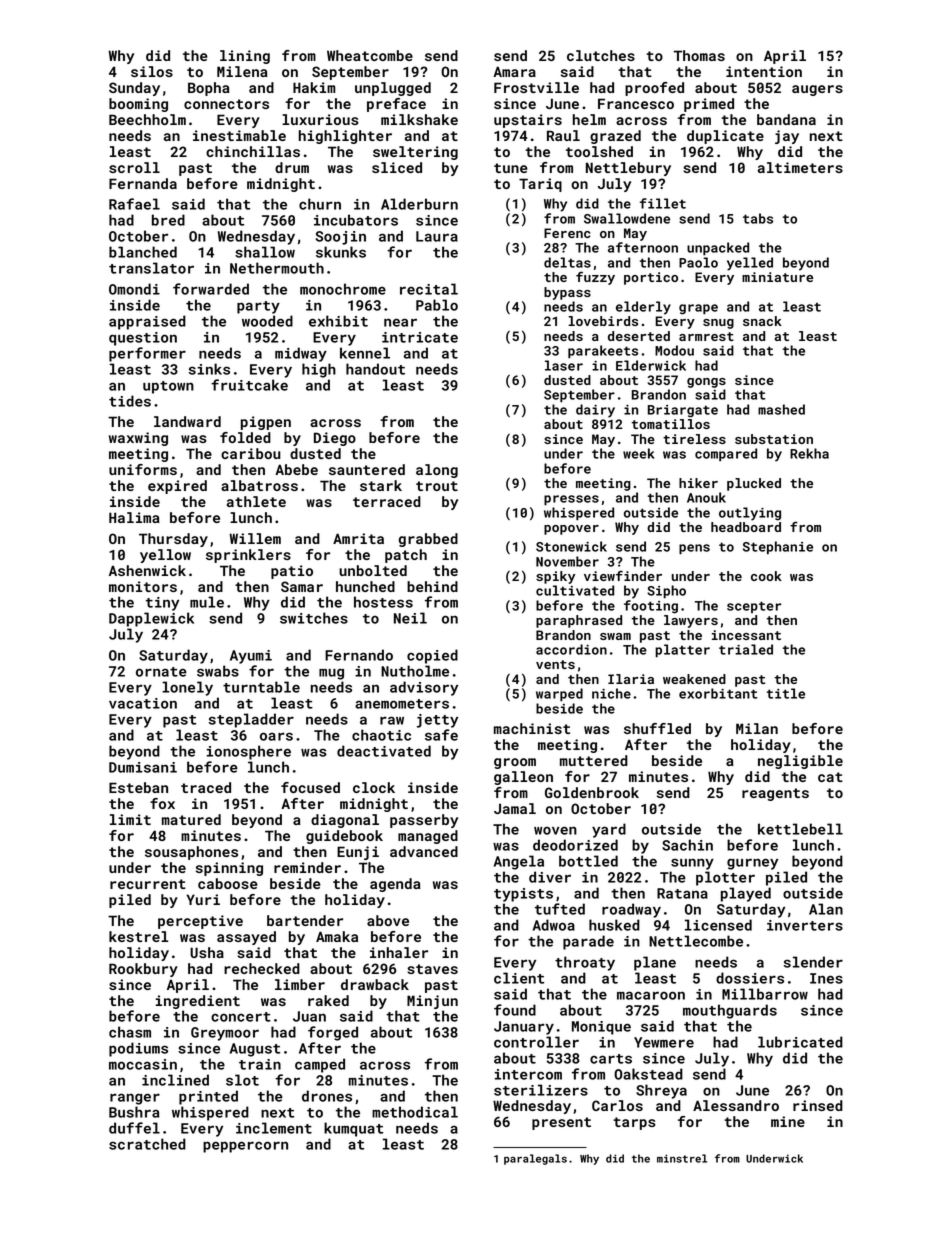 The image size is (952, 1233). Describe the element at coordinates (437, 471) in the screenshot. I see `along` at that location.
